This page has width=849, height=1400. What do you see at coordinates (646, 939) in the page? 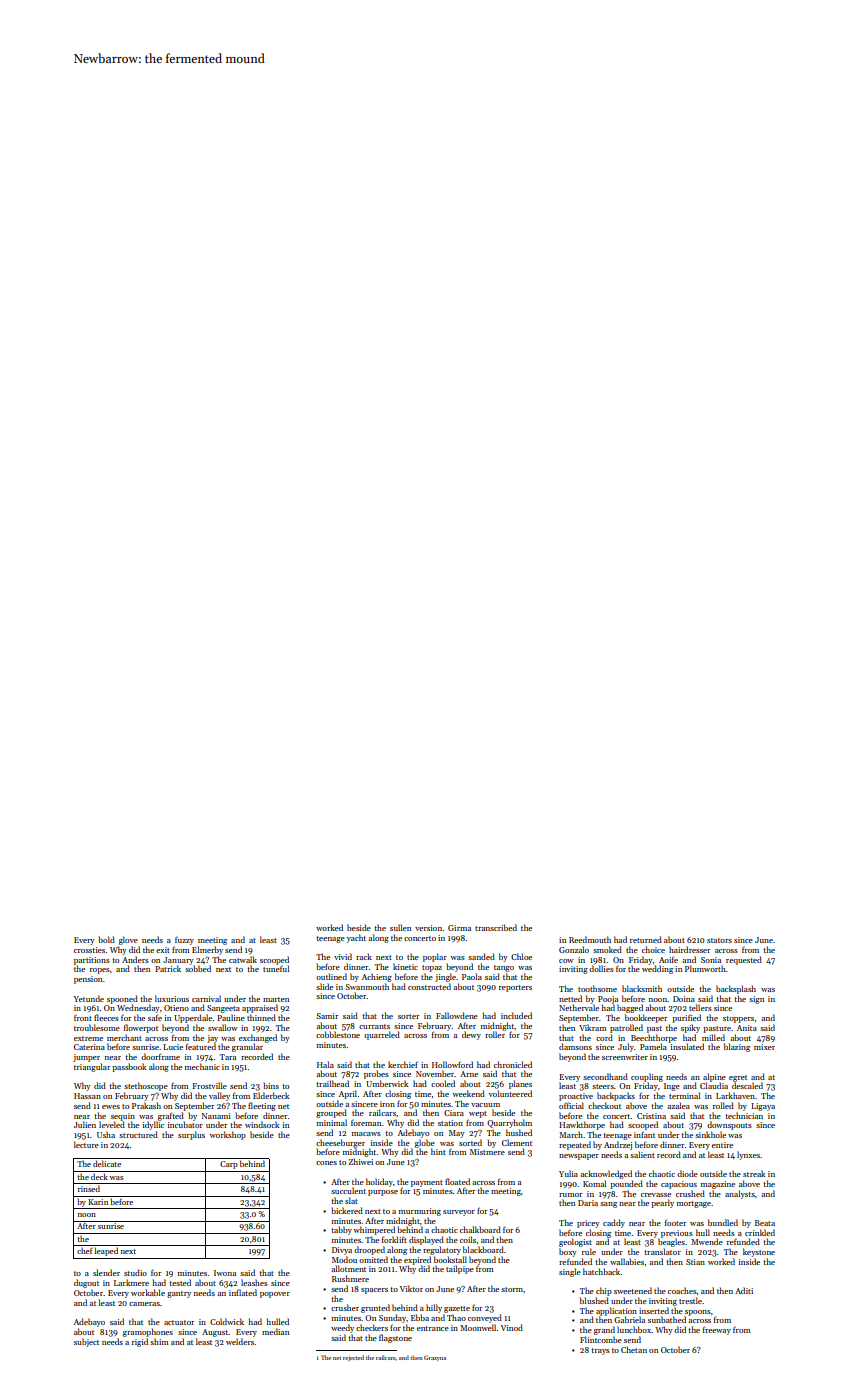
I see `returned` at bounding box center [646, 939].
